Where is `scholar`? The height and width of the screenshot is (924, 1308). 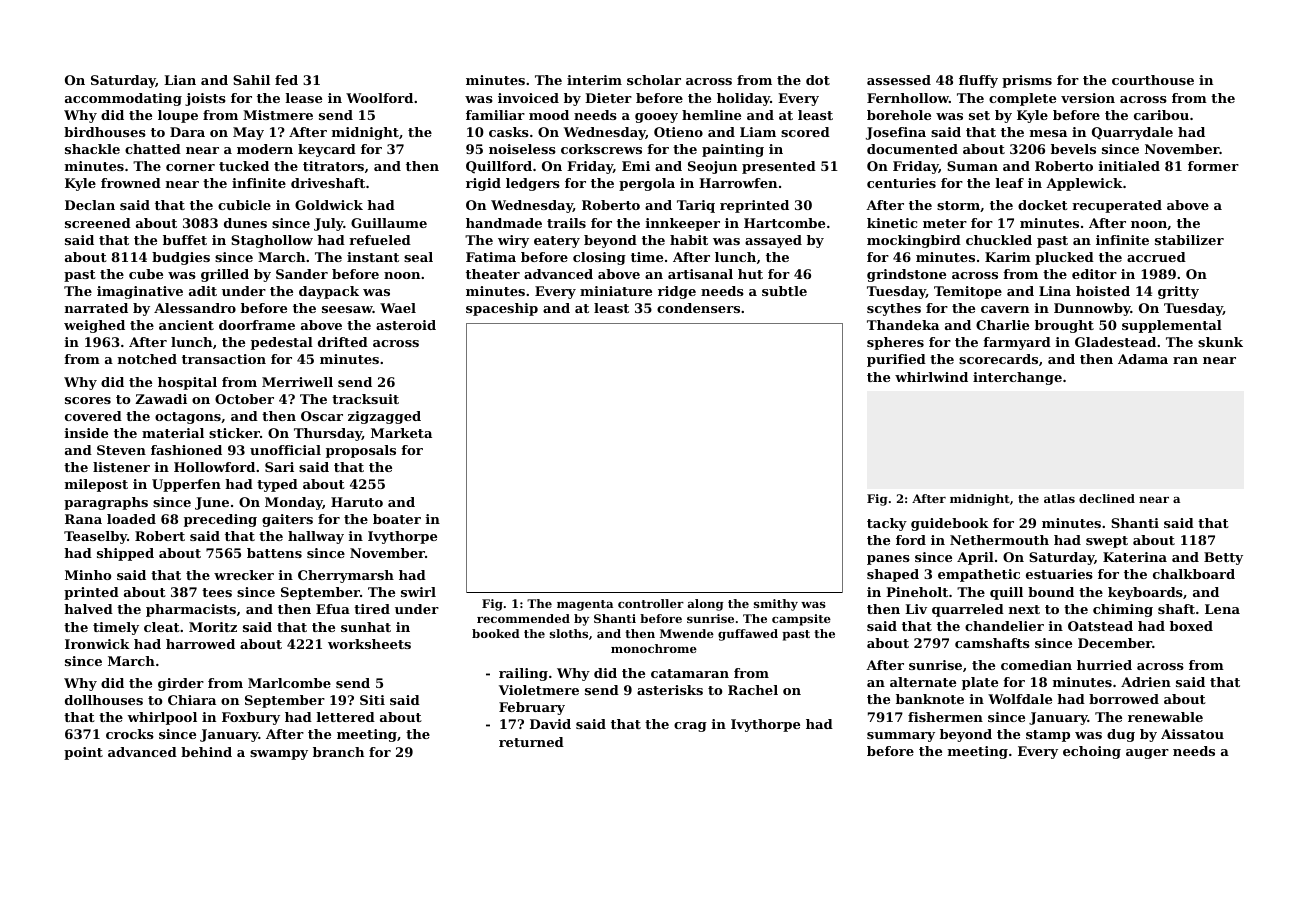 scholar is located at coordinates (654, 80).
